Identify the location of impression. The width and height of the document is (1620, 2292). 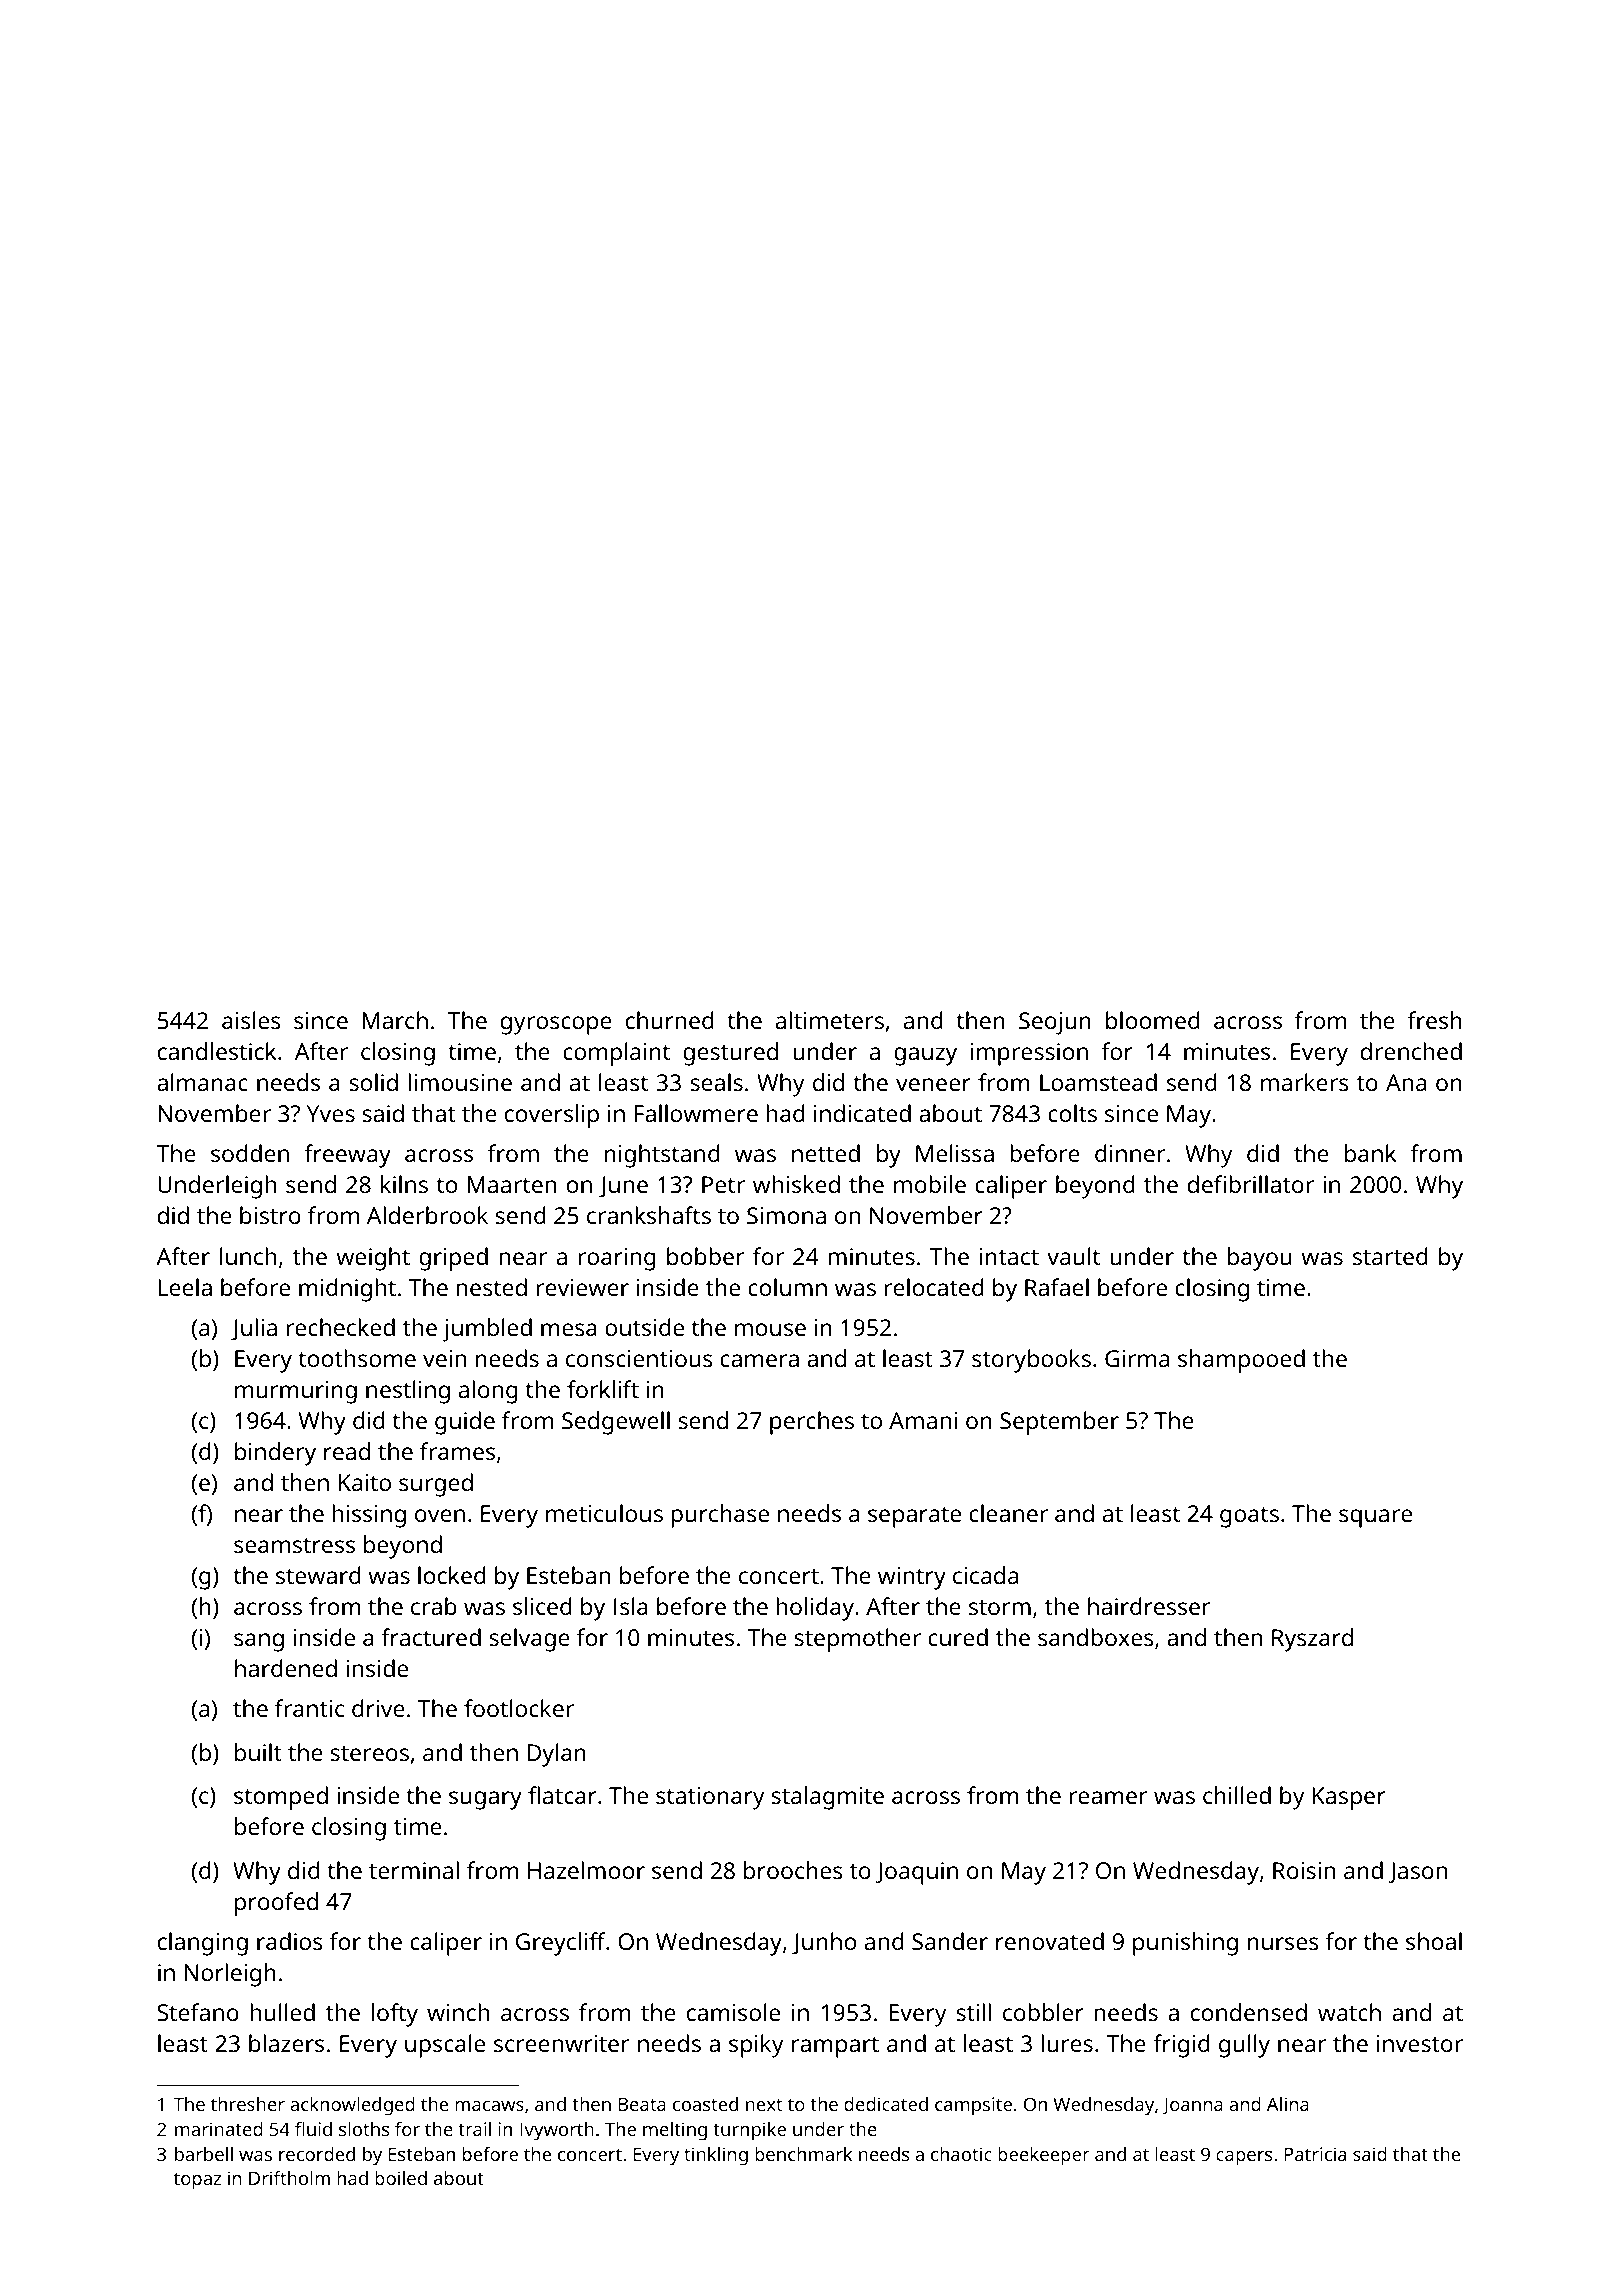
(1029, 1054).
